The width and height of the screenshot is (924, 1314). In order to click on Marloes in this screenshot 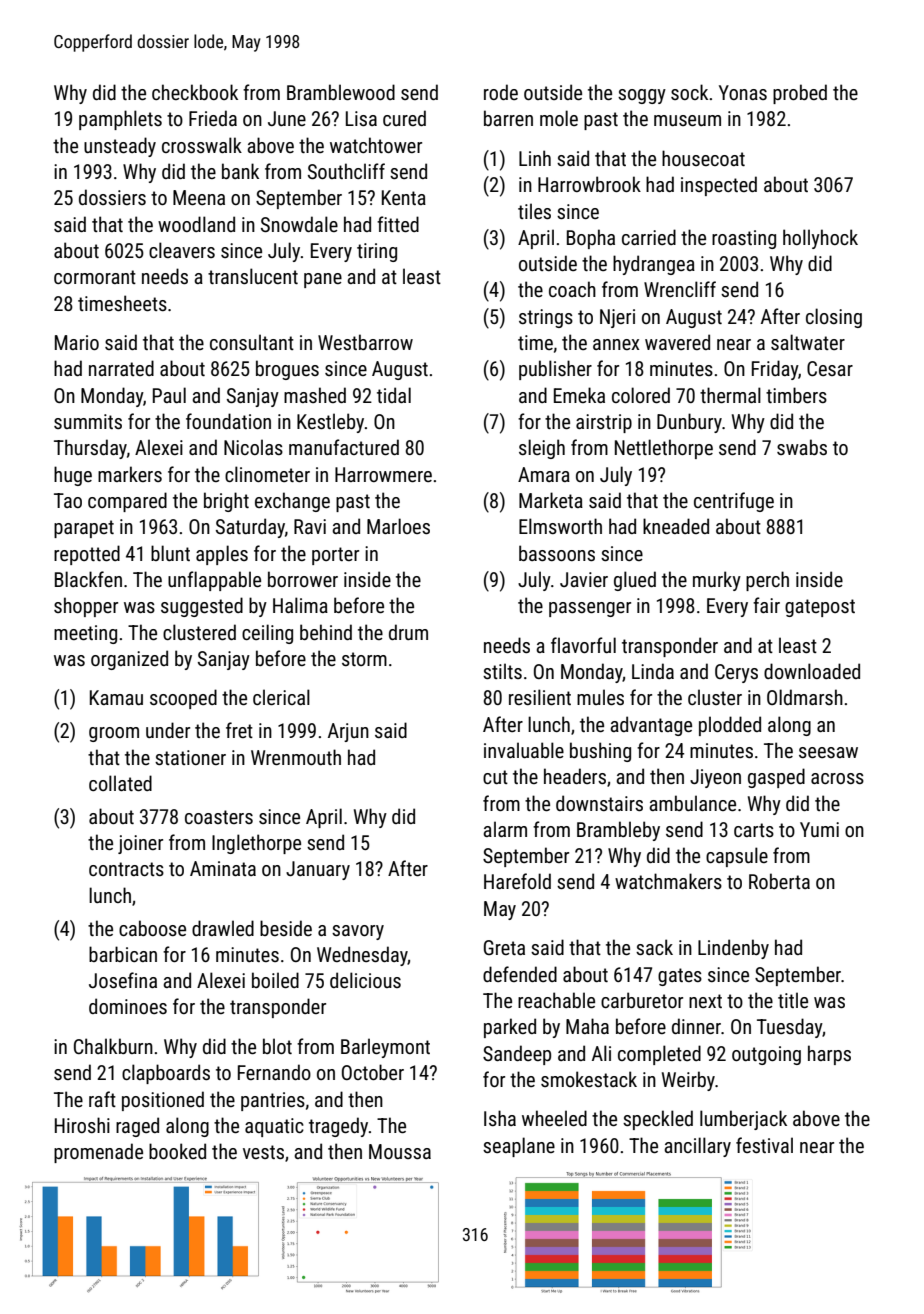, I will do `click(398, 526)`.
